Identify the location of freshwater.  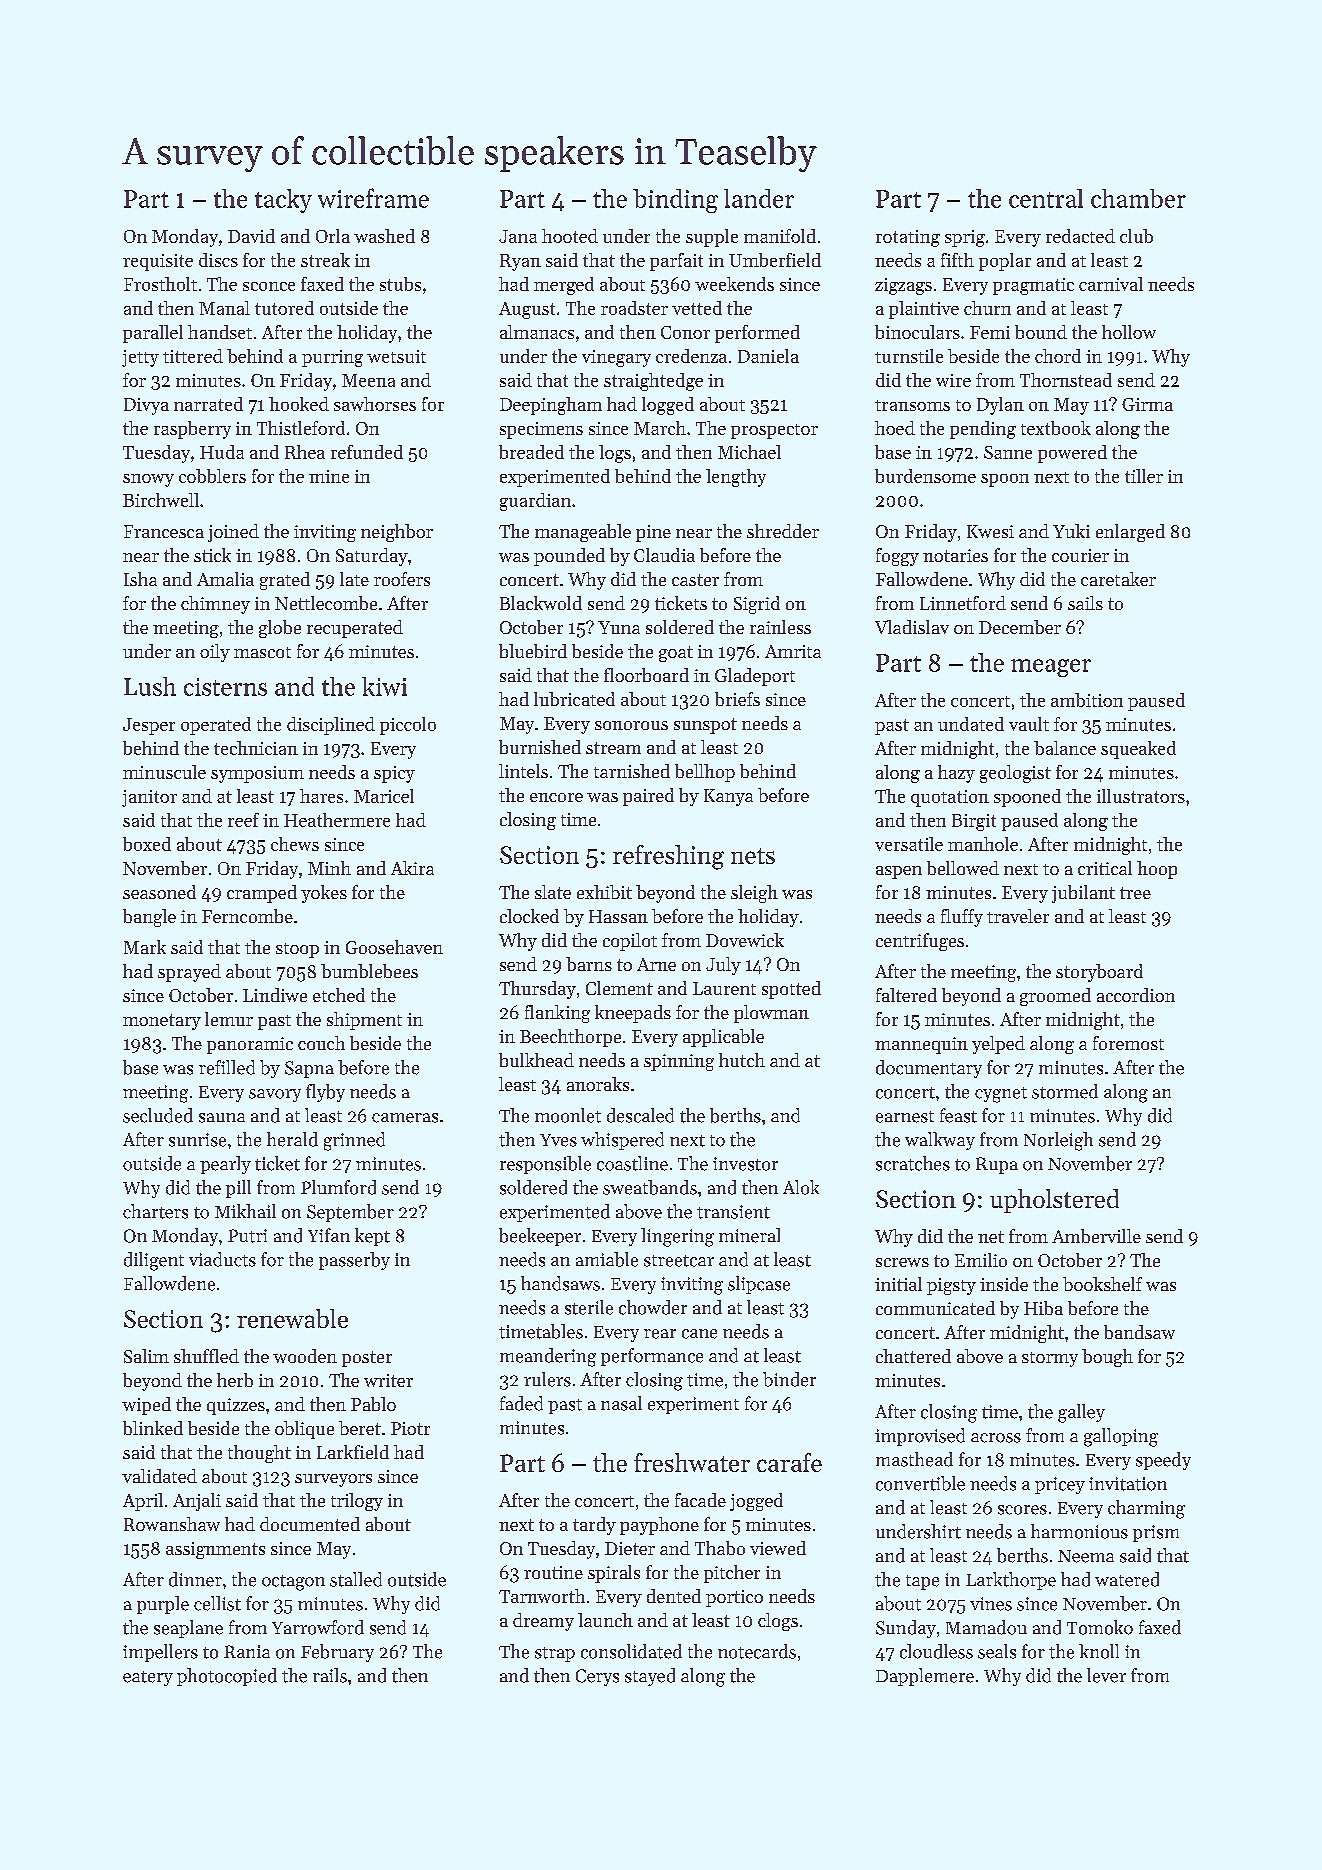
(692, 1462).
